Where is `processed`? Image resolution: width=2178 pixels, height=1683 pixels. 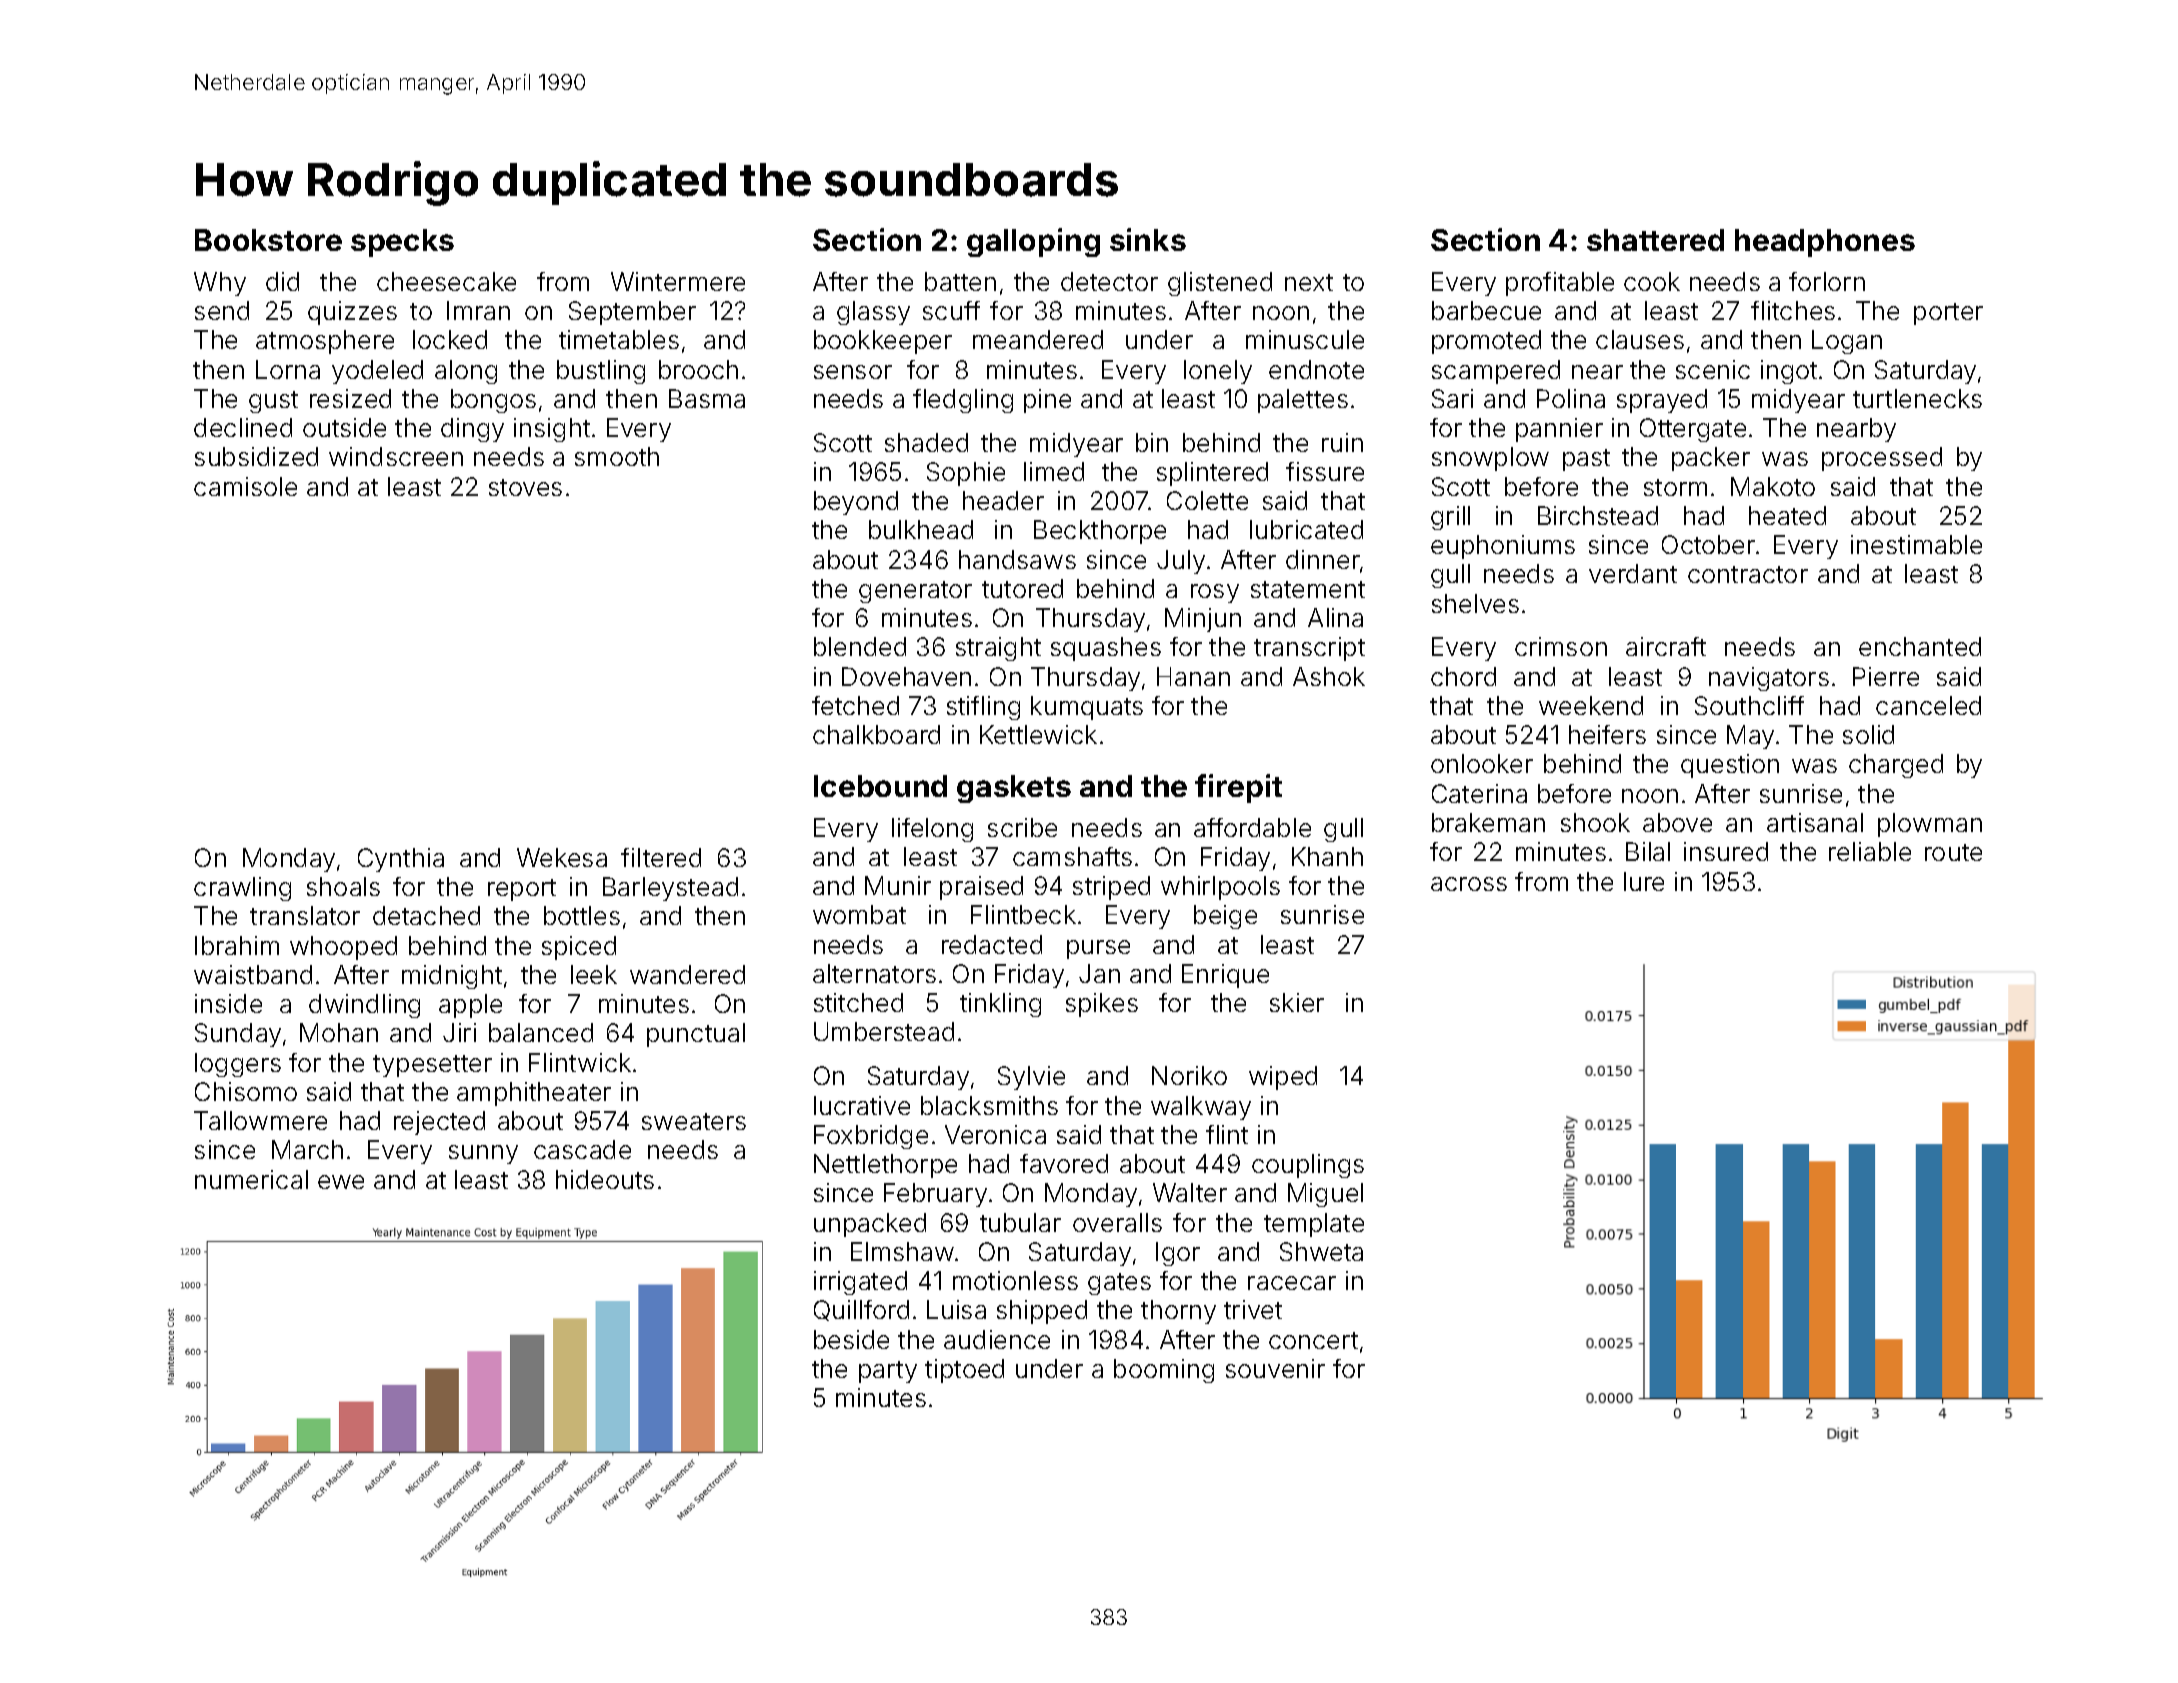 processed is located at coordinates (1882, 459).
